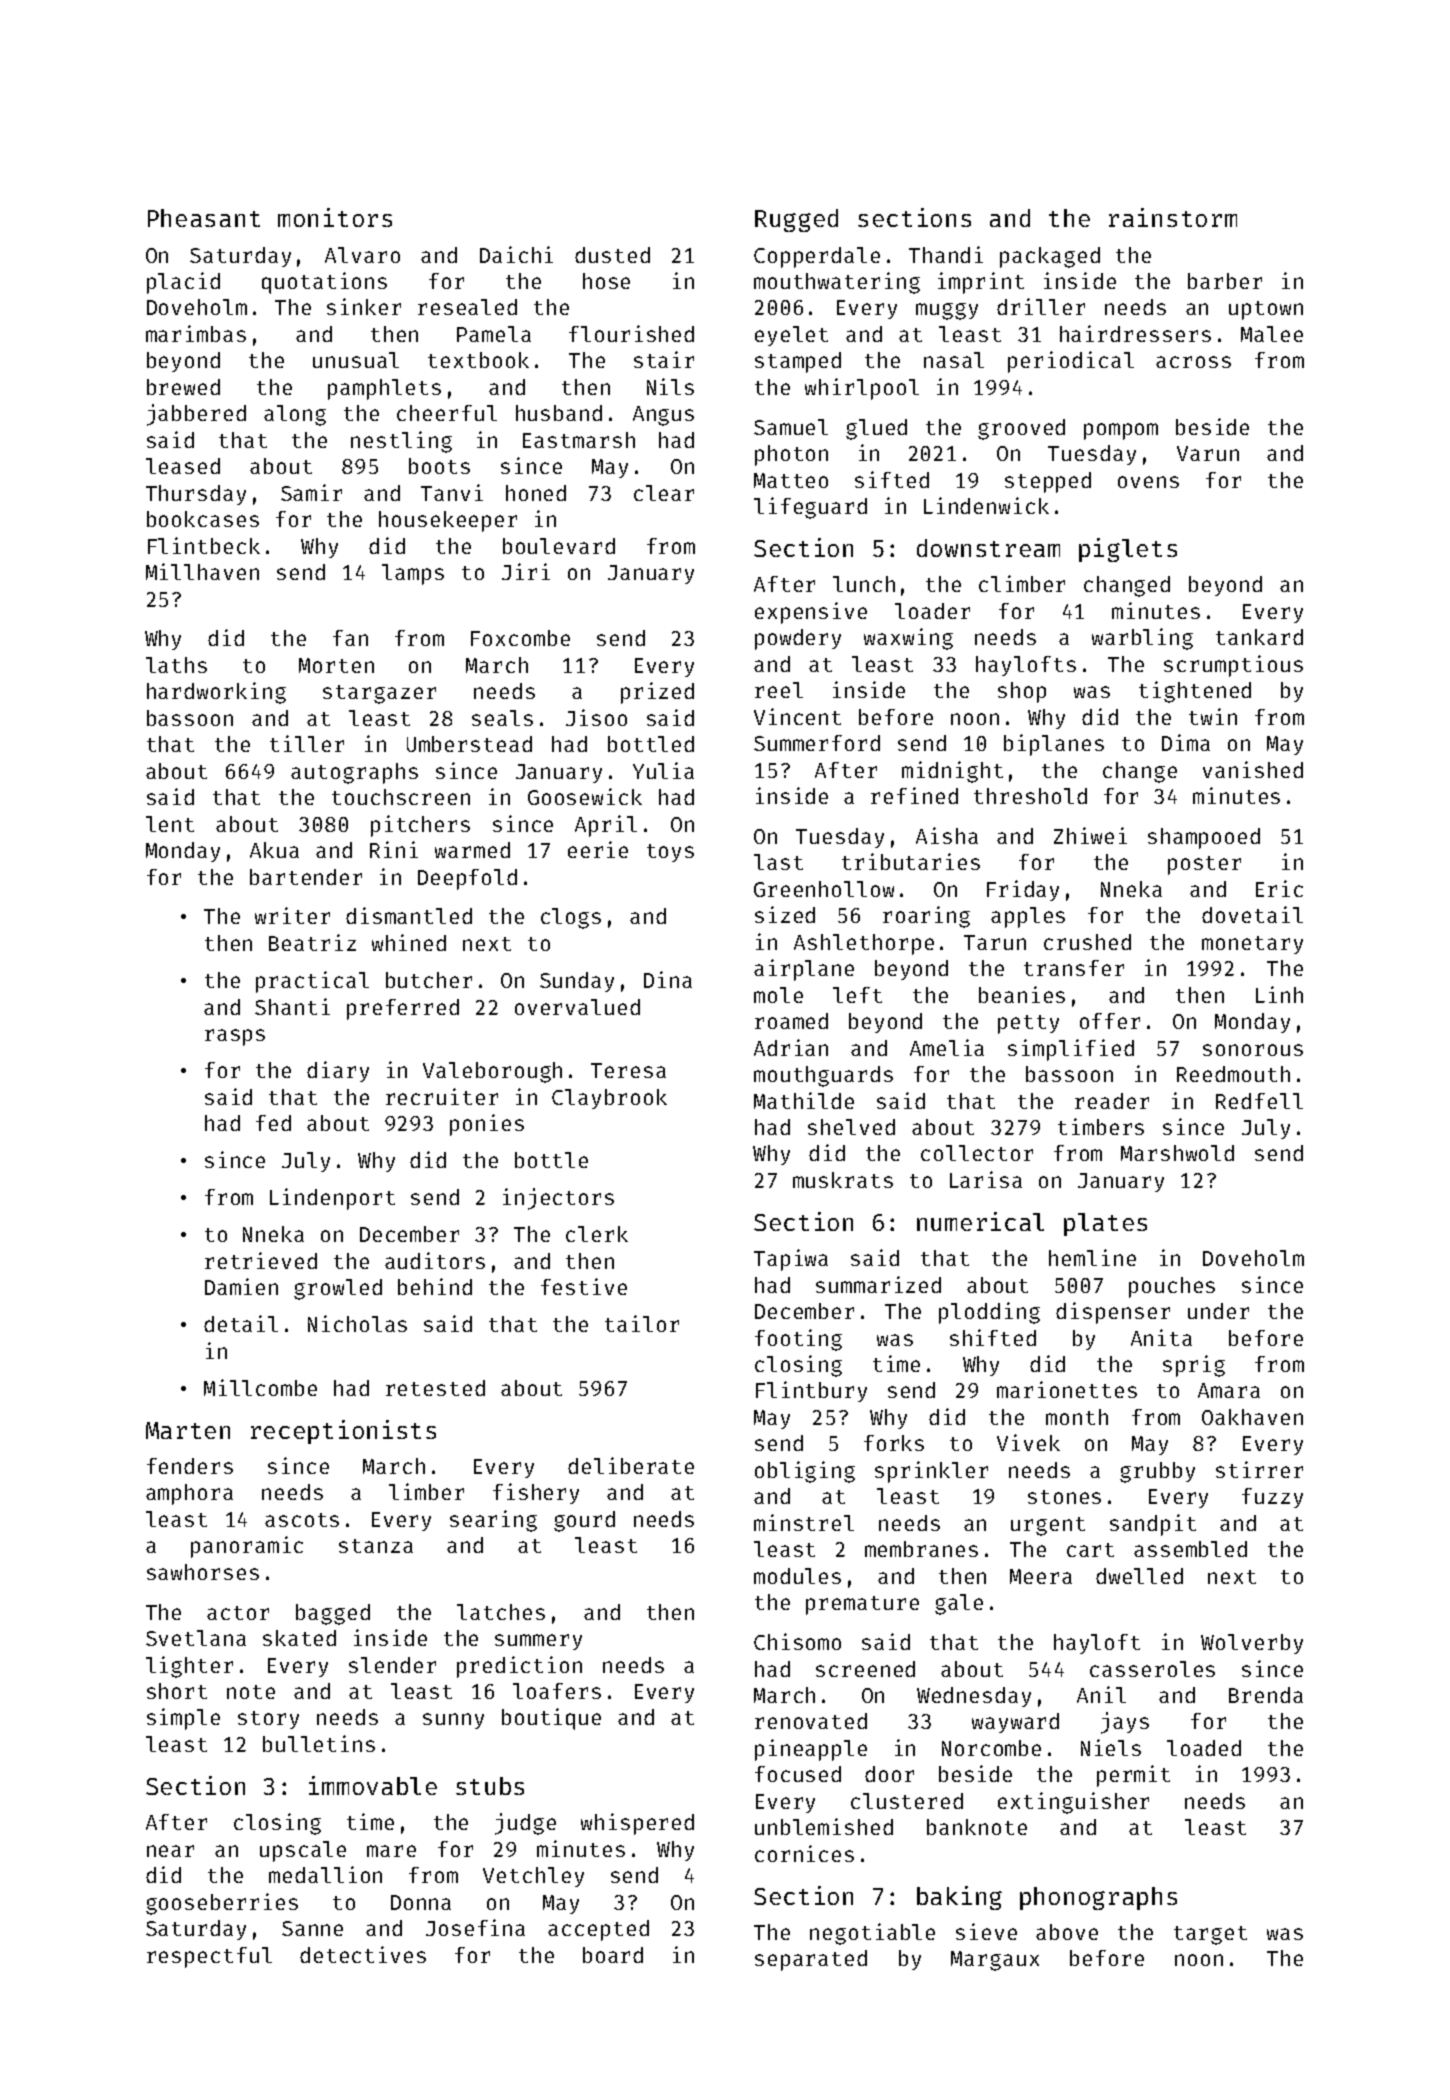 The height and width of the document is (2100, 1450). What do you see at coordinates (176, 665) in the document?
I see `laths` at bounding box center [176, 665].
